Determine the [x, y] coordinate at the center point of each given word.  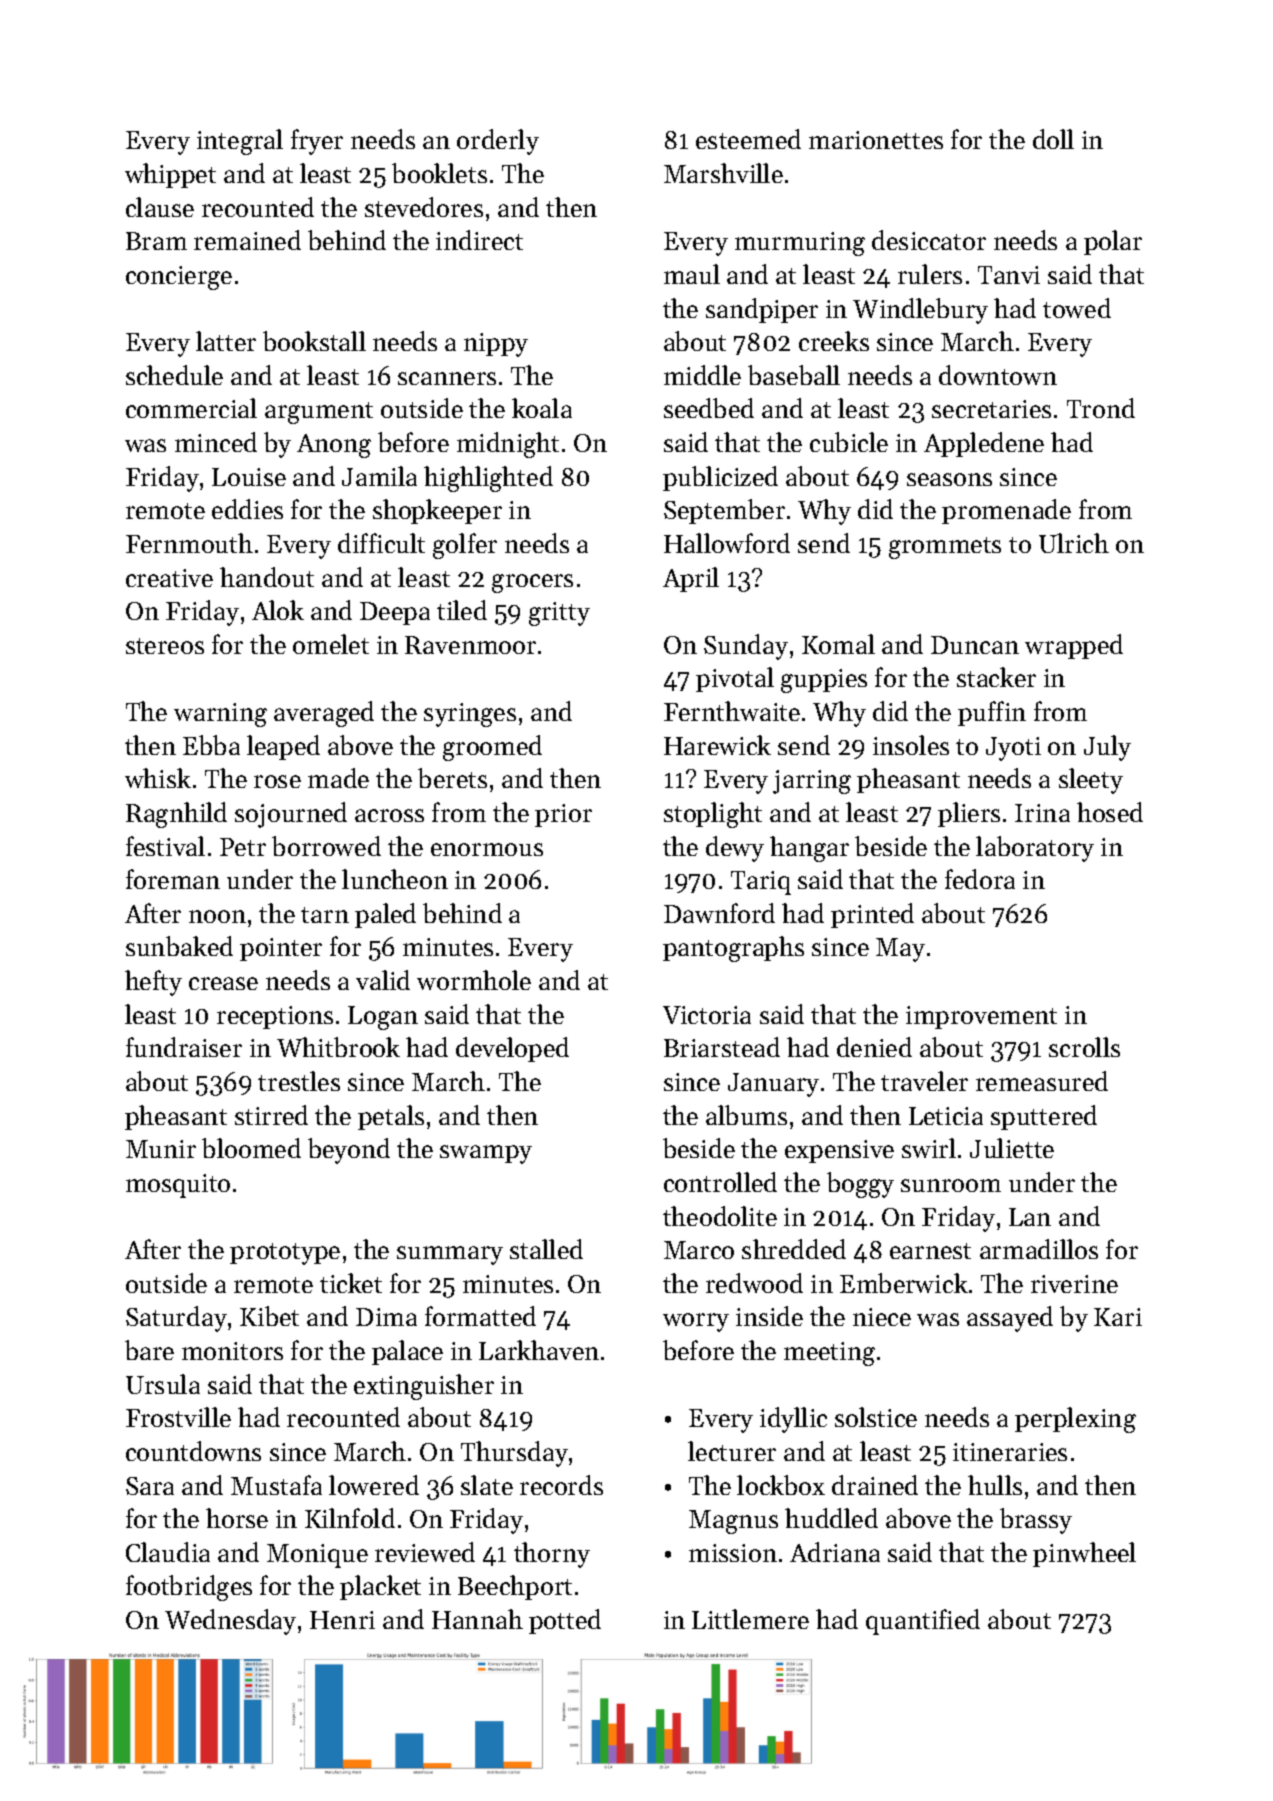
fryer [317, 142]
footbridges [189, 1588]
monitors [232, 1351]
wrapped [1074, 646]
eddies [247, 509]
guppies [824, 681]
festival [165, 846]
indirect [479, 240]
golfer [465, 546]
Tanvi [1009, 275]
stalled [546, 1249]
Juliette [1012, 1148]
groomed [492, 748]
